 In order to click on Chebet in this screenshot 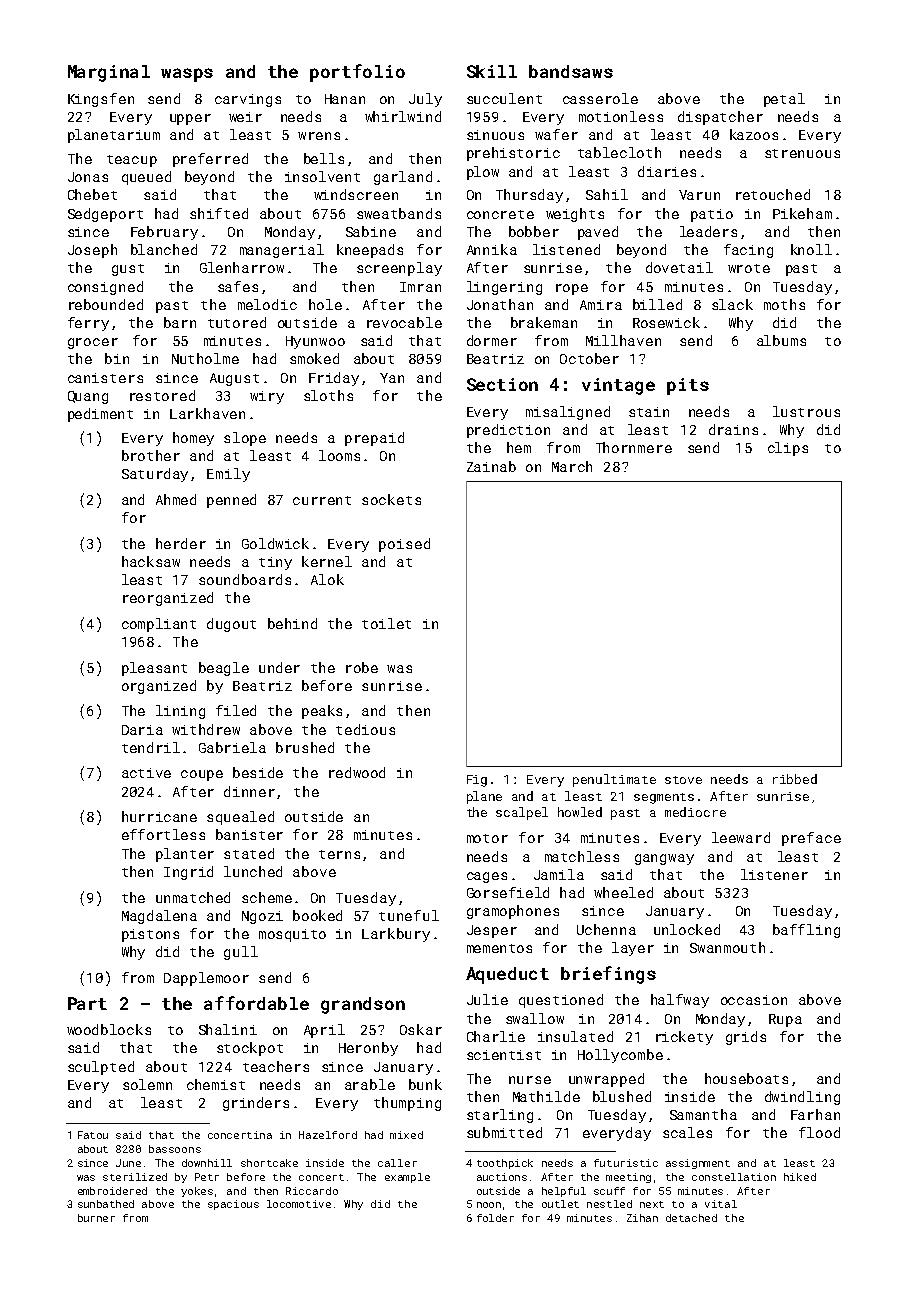, I will do `click(92, 194)`.
